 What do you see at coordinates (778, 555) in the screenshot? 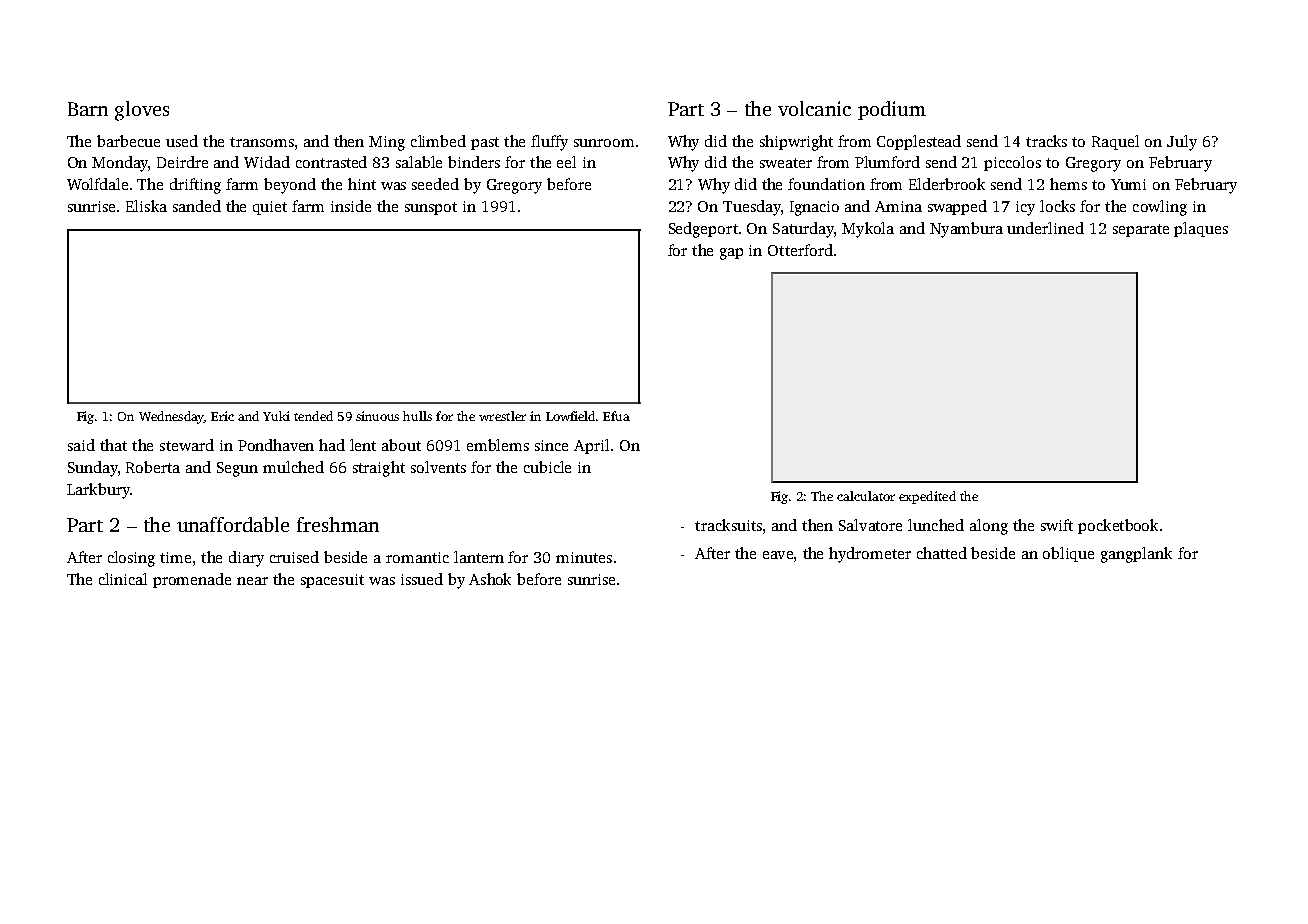
I see `eave` at bounding box center [778, 555].
